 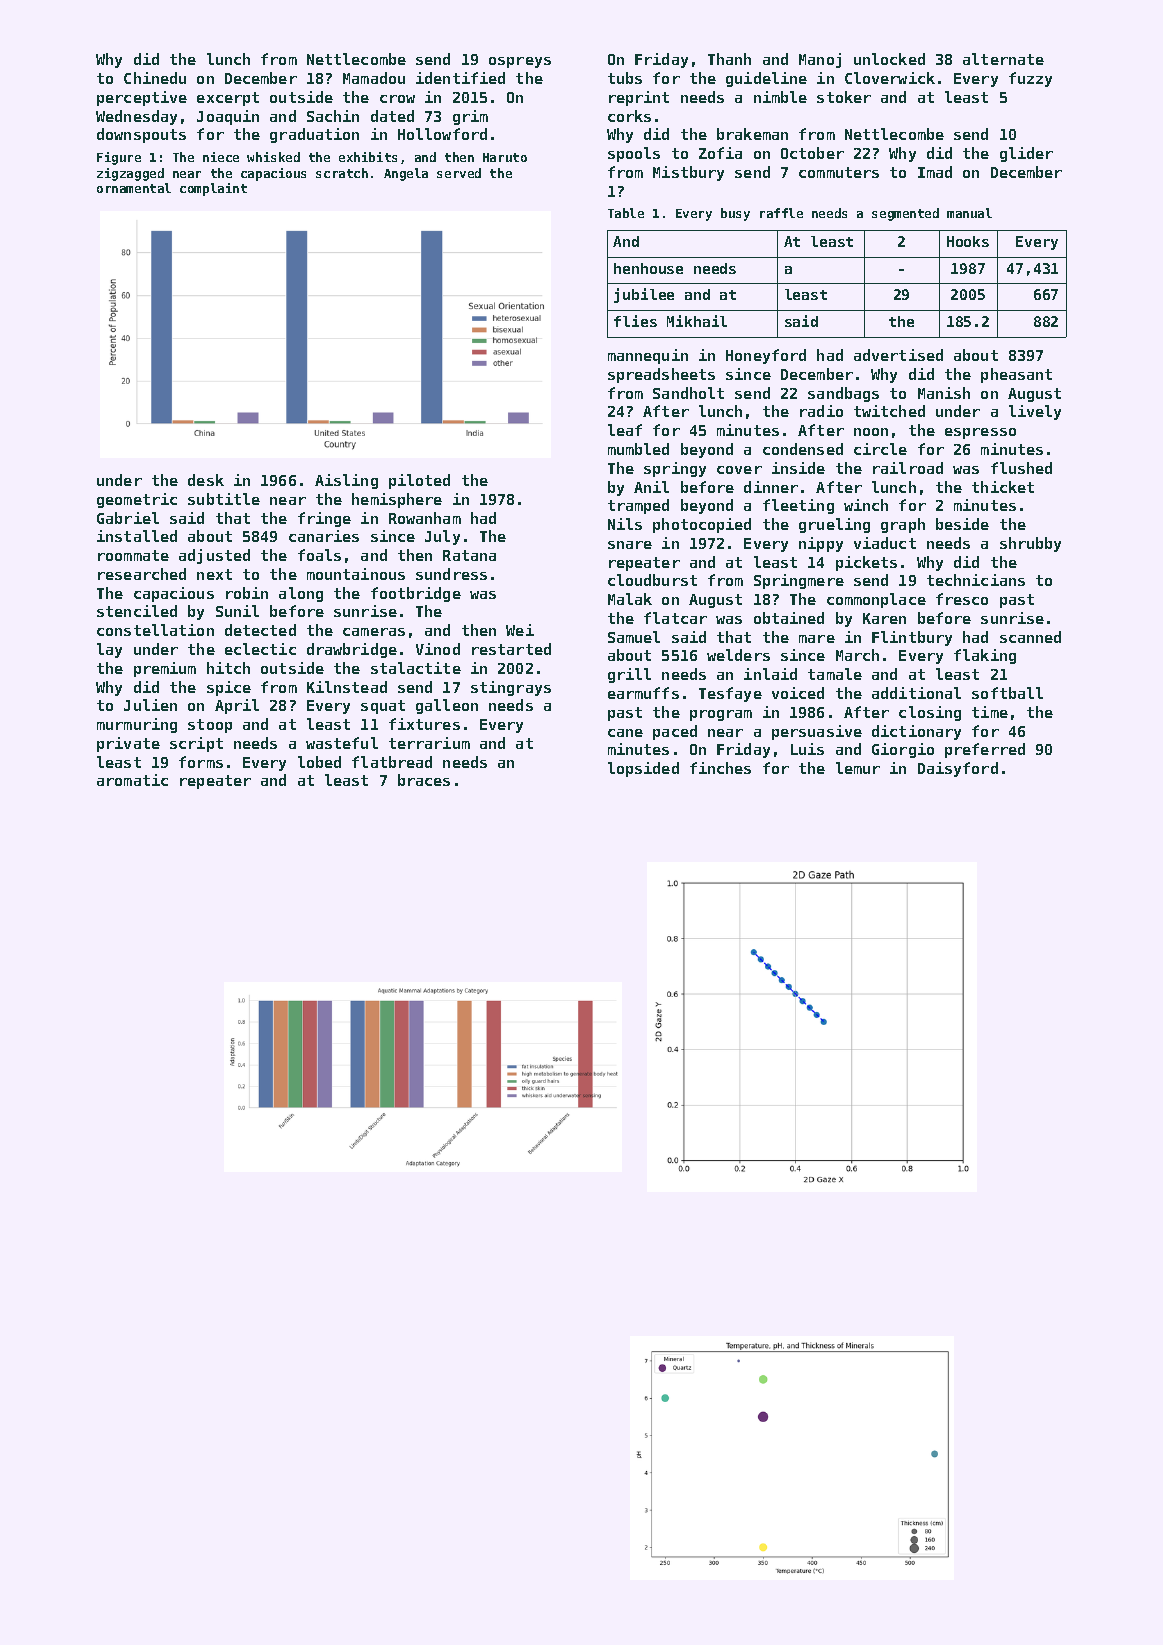 I want to click on aromatic, so click(x=132, y=780).
